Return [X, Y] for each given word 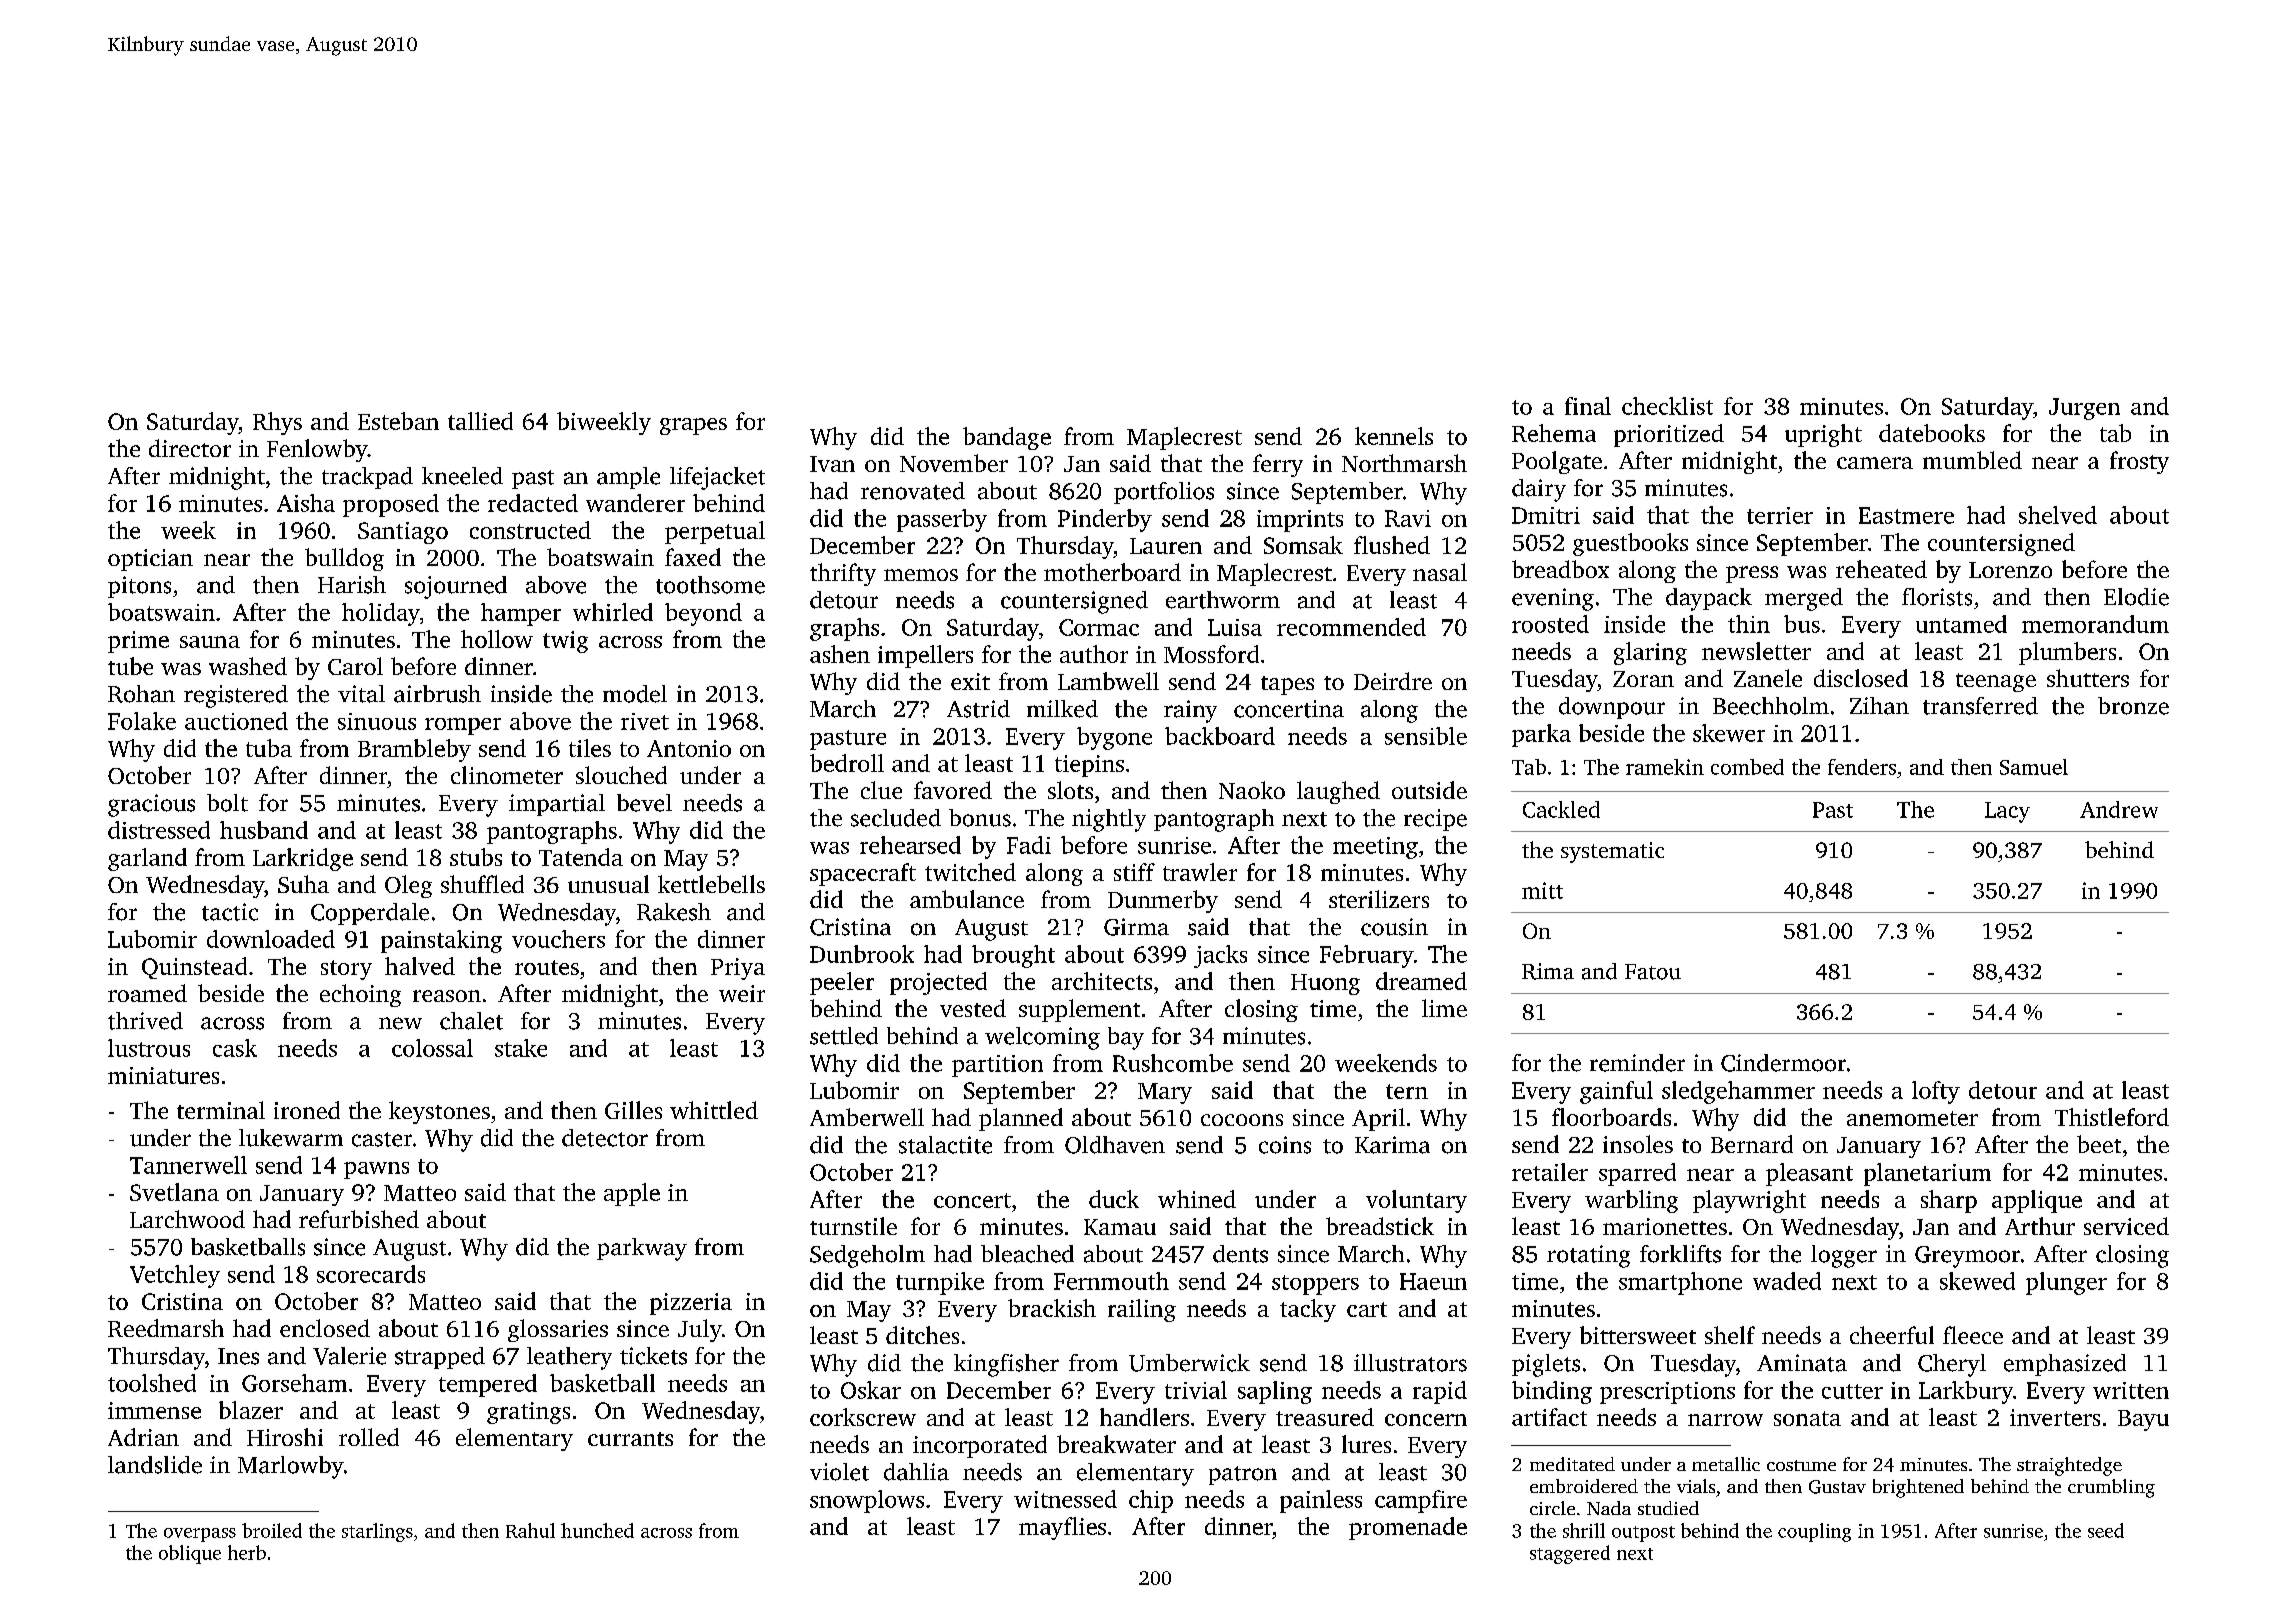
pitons [139, 587]
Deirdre [1393, 681]
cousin [1394, 927]
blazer [251, 1410]
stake [521, 1048]
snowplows [867, 1501]
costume [1801, 1465]
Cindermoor [1783, 1063]
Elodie [2136, 597]
